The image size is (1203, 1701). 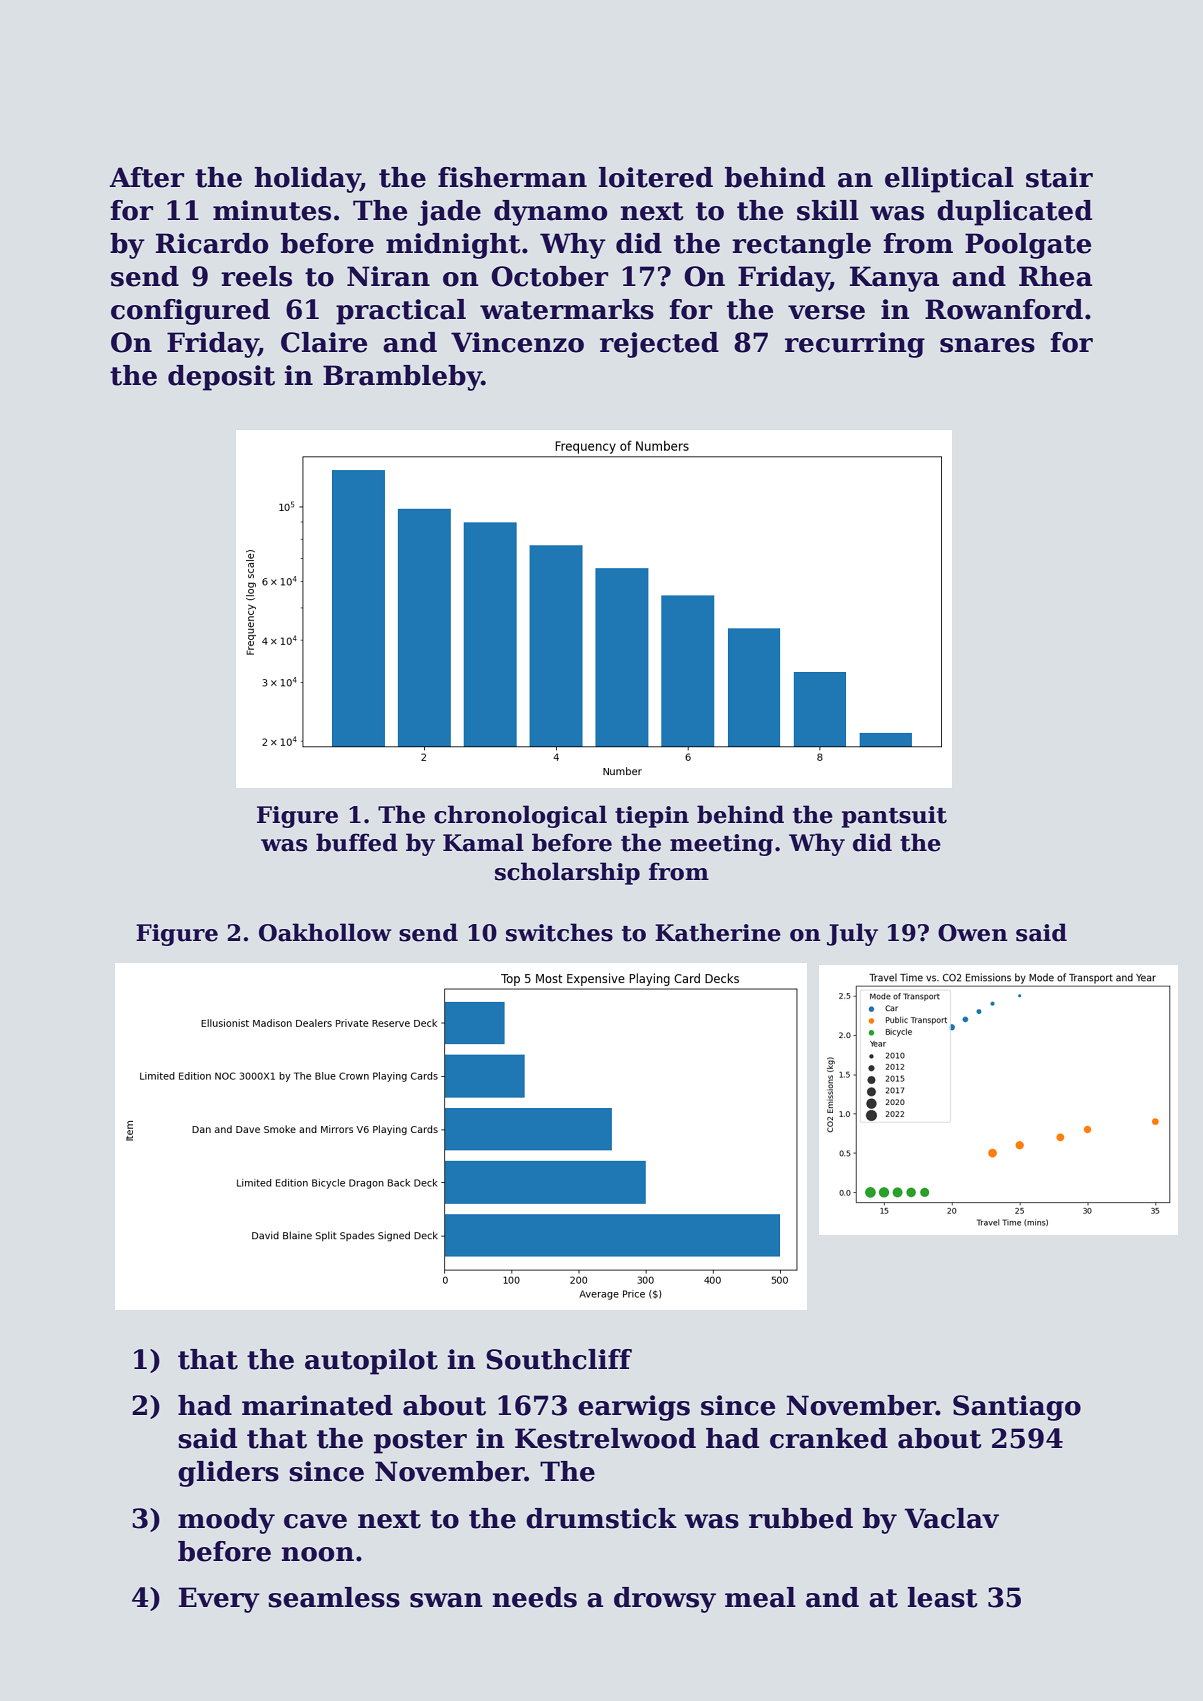 I want to click on switches, so click(x=559, y=932).
